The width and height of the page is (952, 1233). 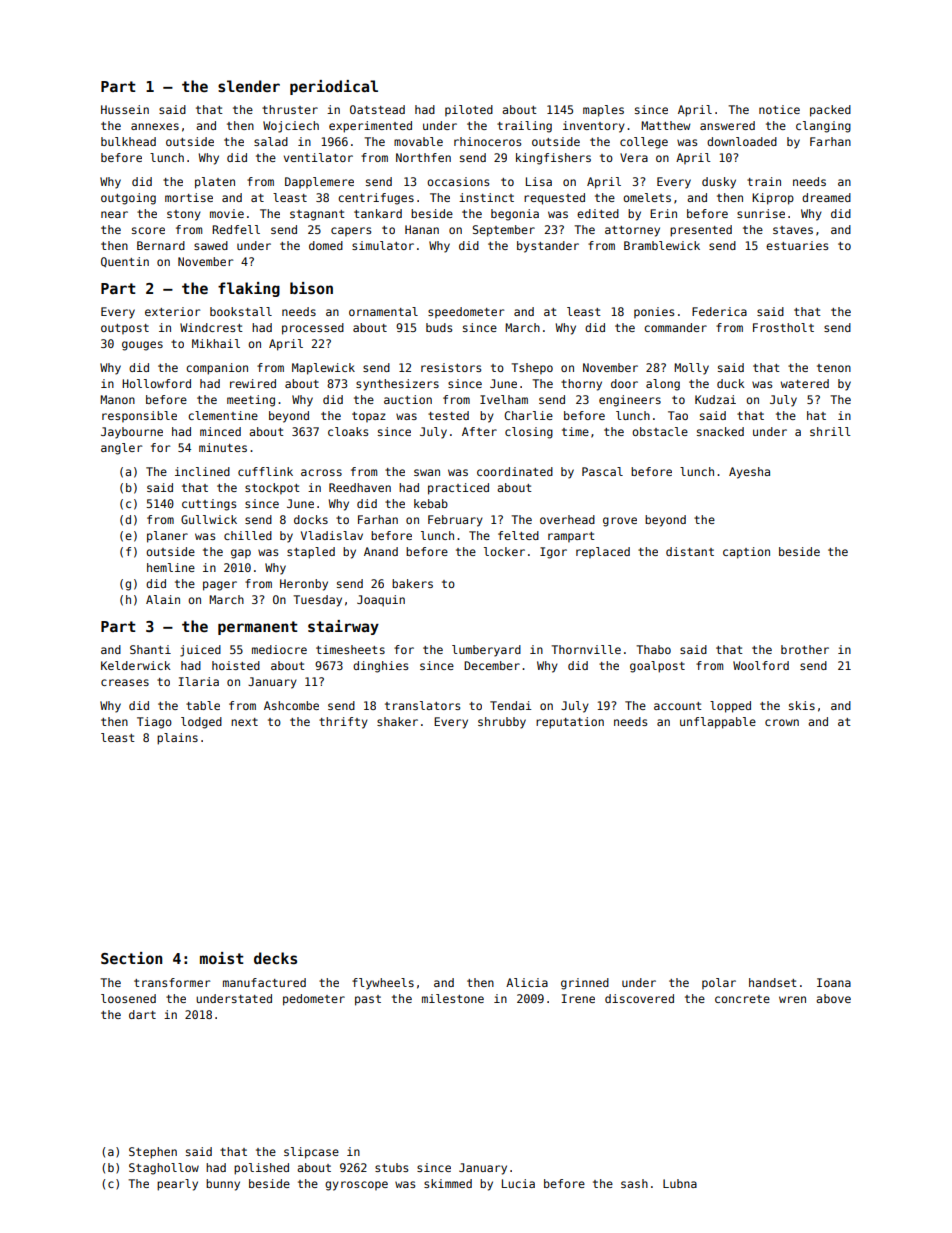 I want to click on wren, so click(x=792, y=999).
